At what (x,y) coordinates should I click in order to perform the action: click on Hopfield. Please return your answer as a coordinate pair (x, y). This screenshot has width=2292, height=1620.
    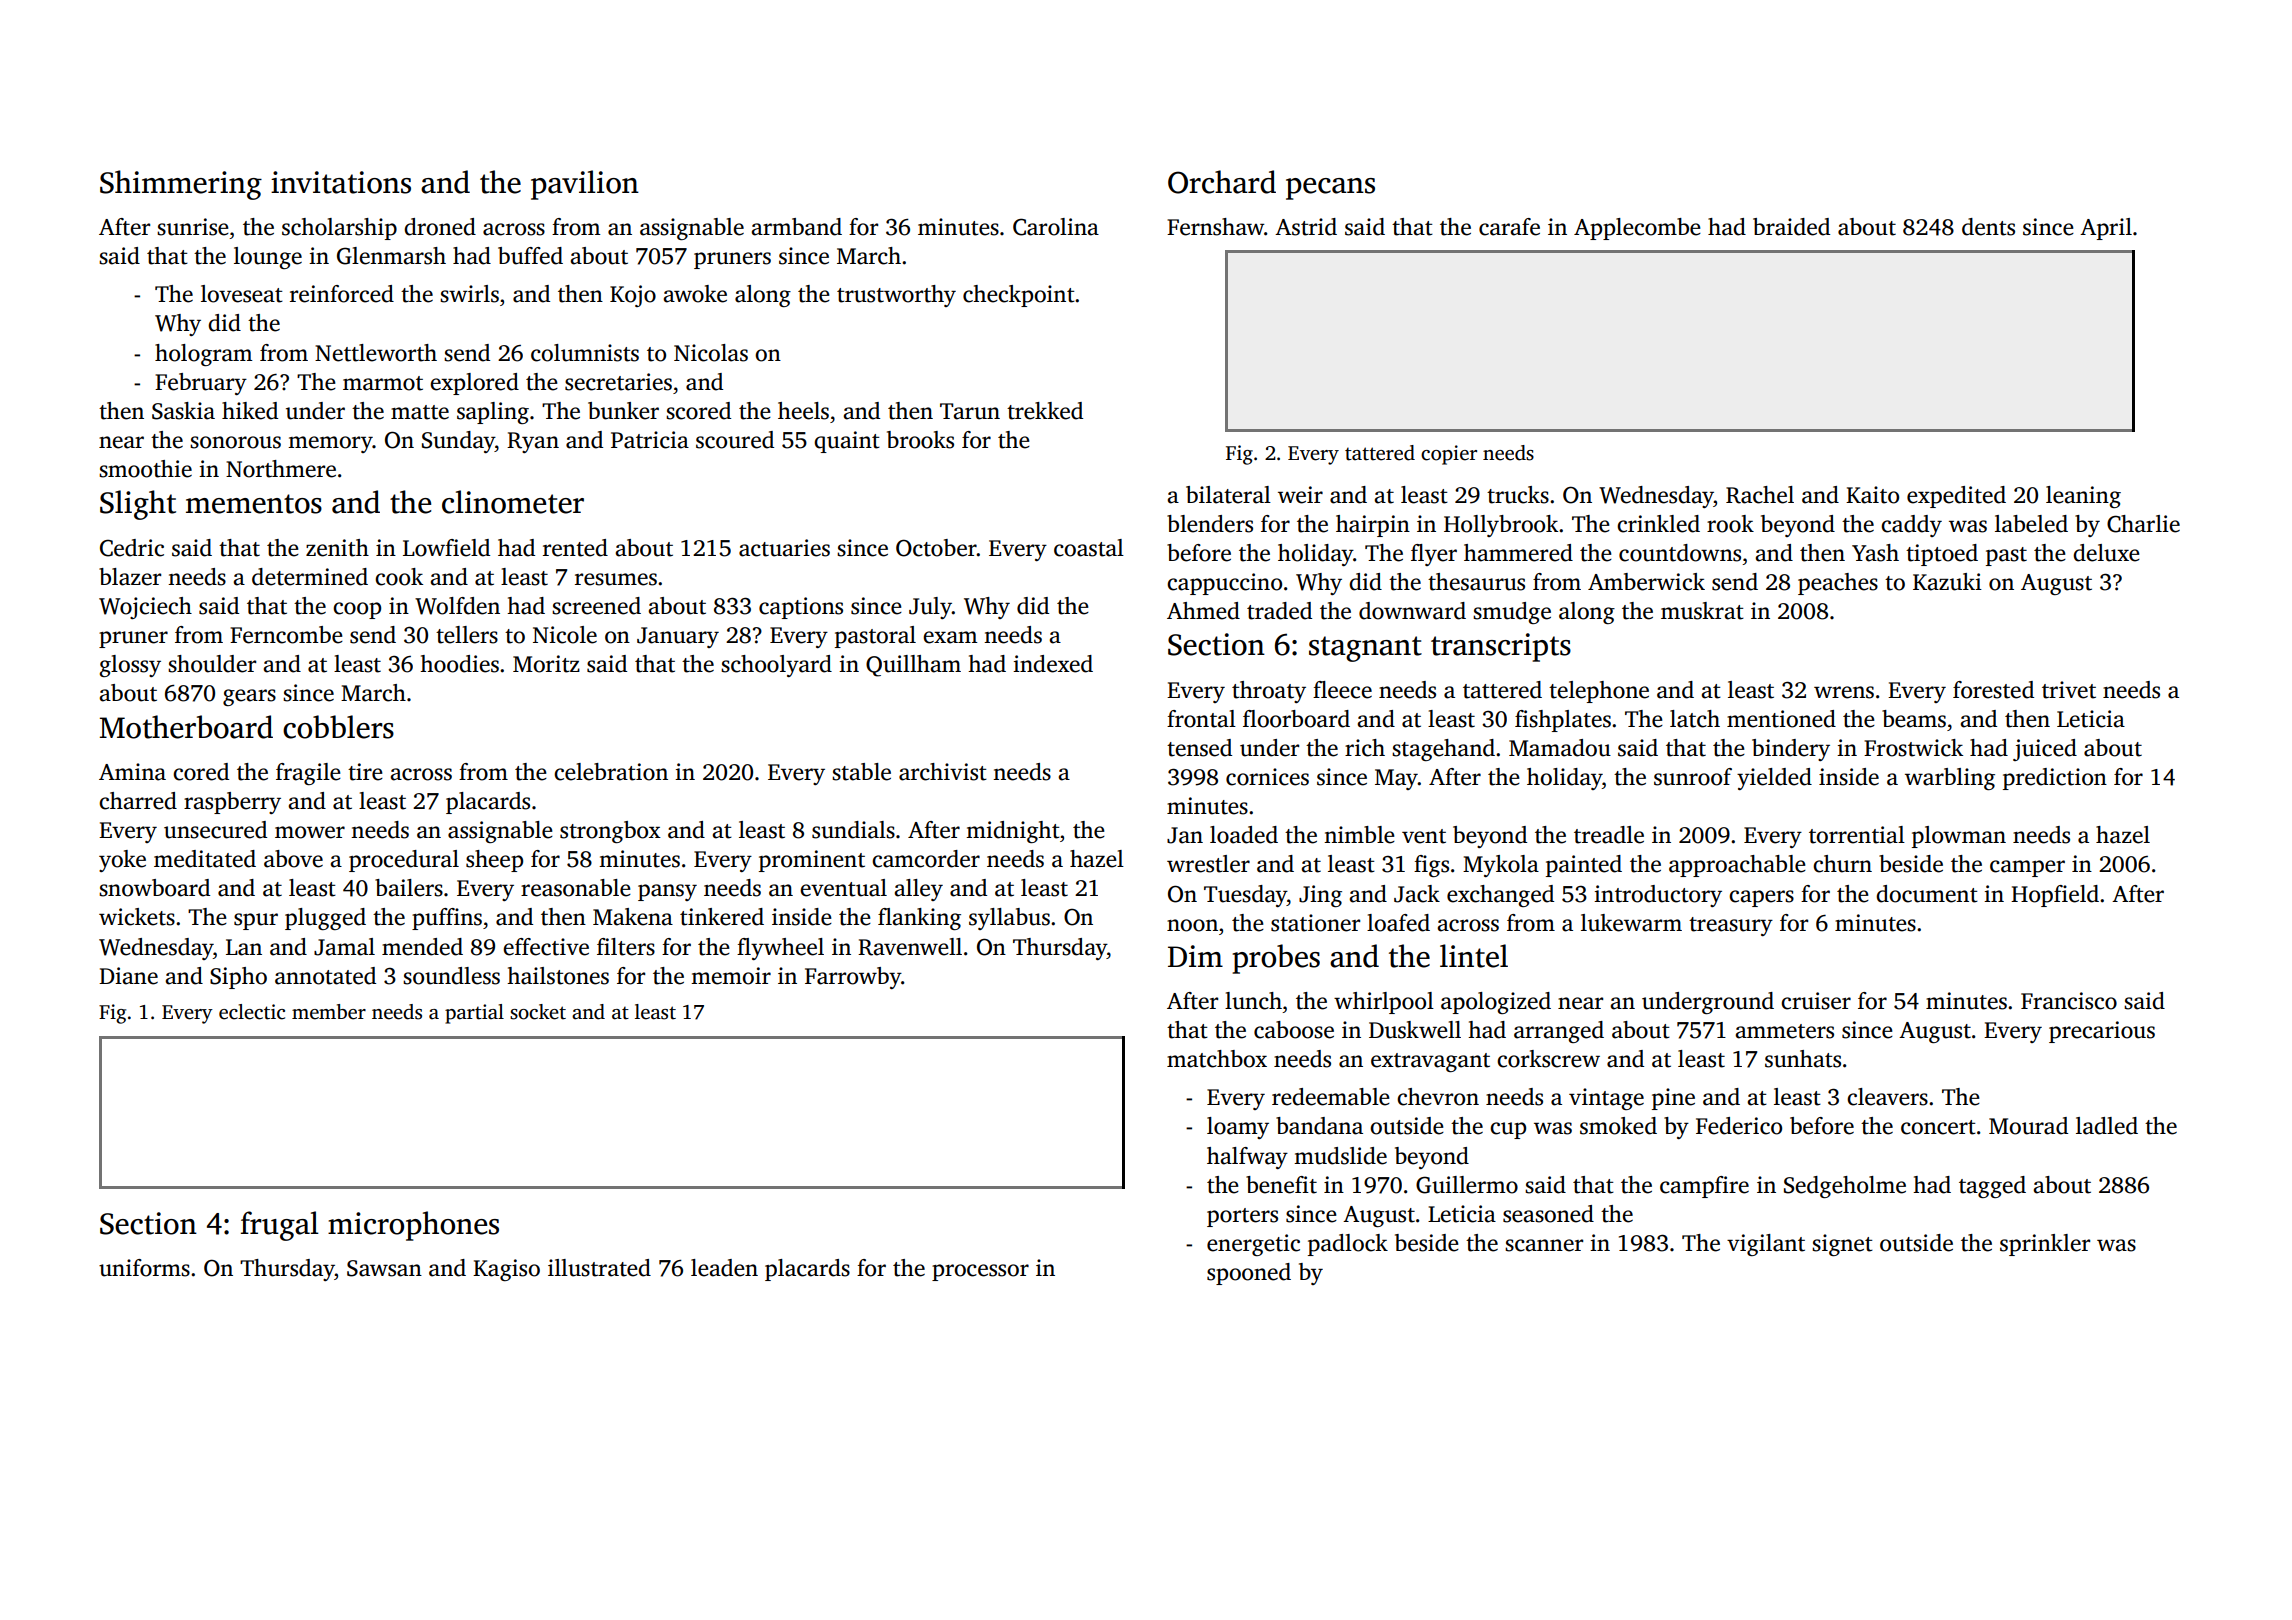
    Looking at the image, I should click on (2055, 896).
